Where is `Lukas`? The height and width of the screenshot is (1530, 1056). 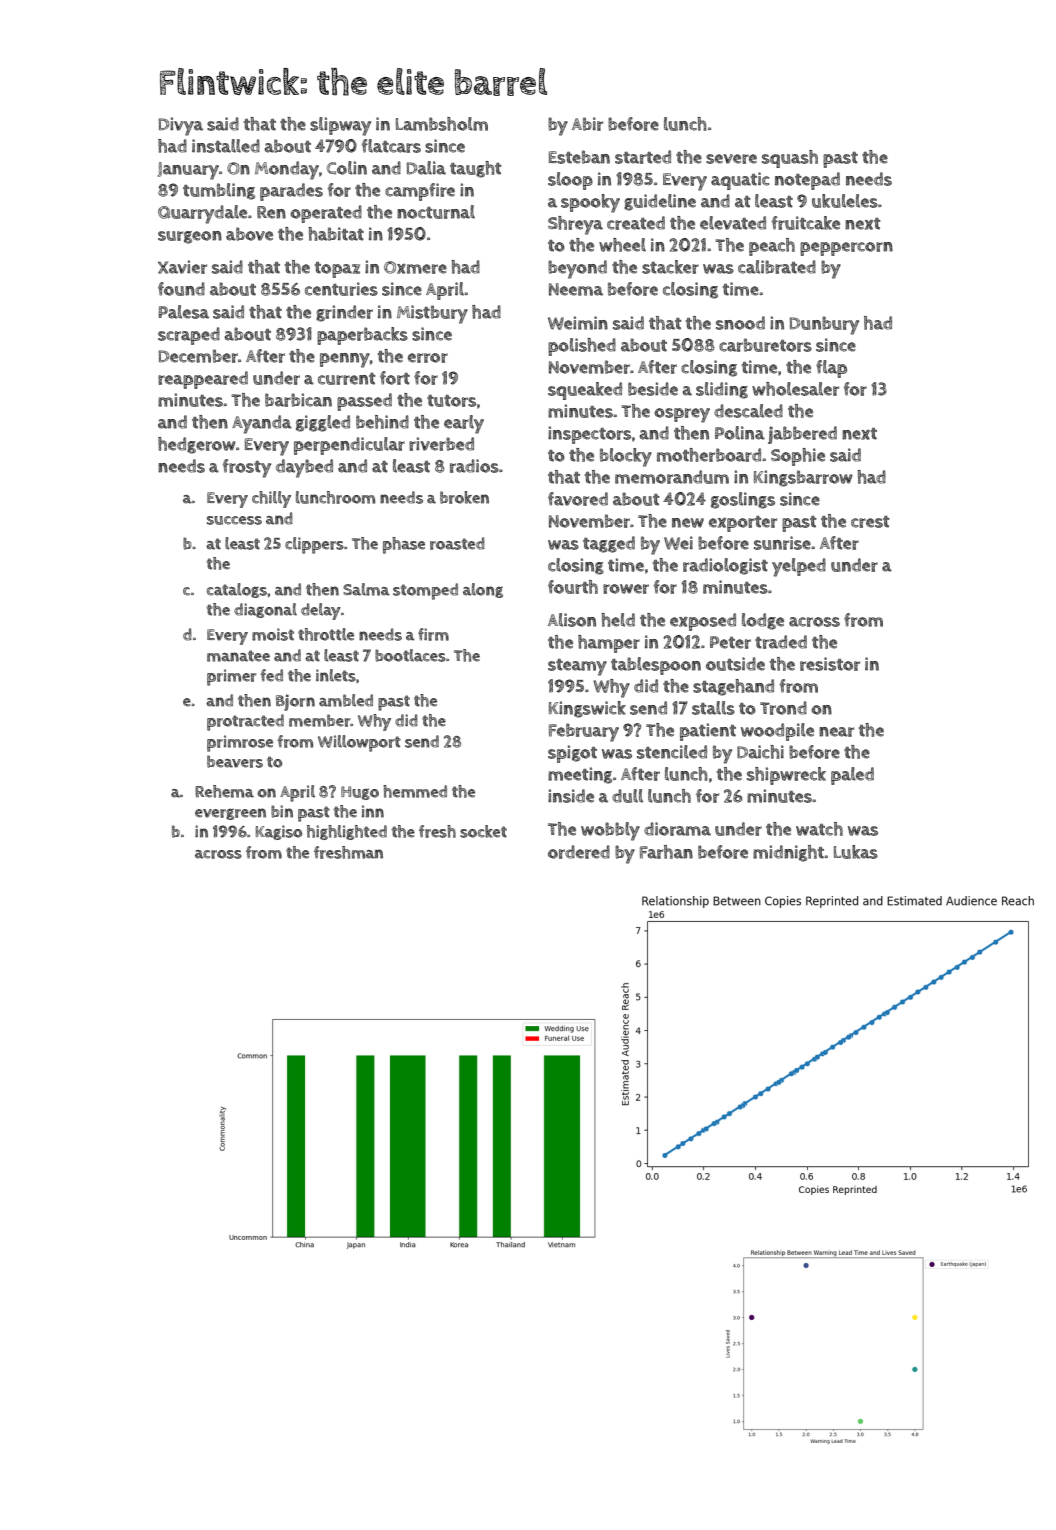
Lukas is located at coordinates (856, 852).
